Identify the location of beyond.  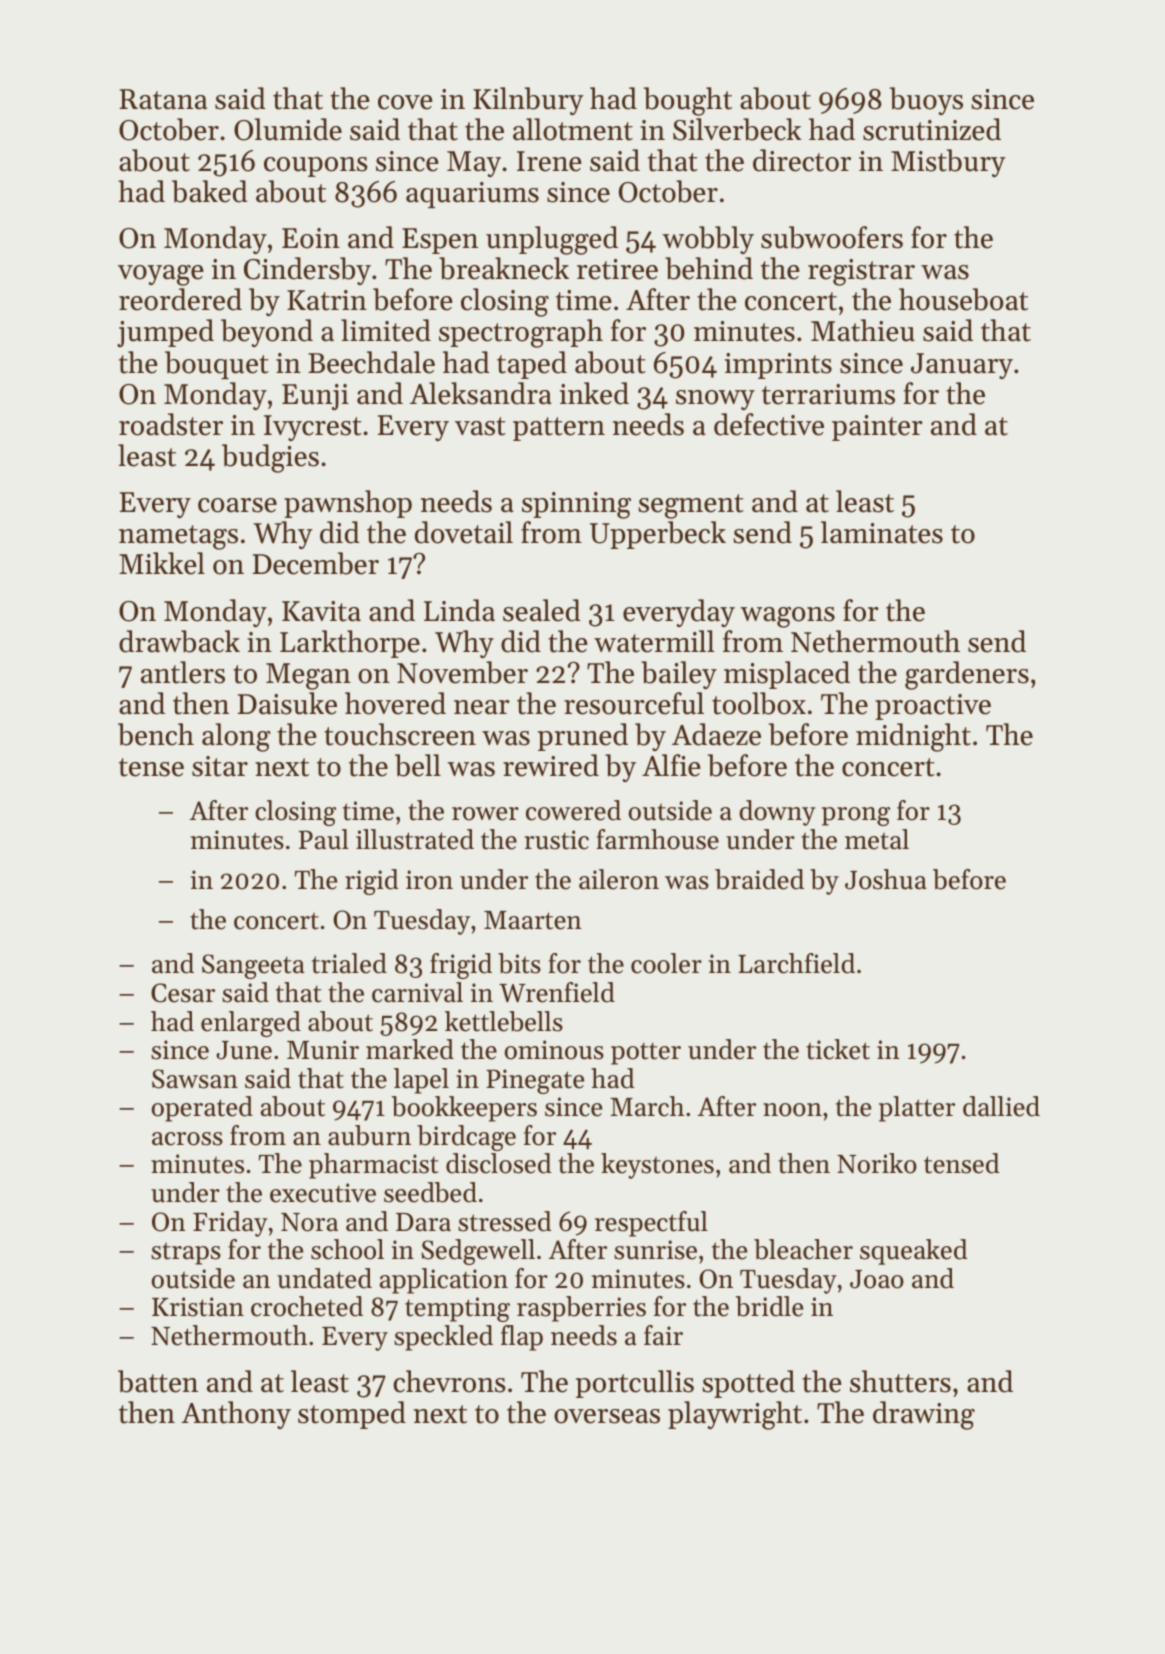
(267, 333).
